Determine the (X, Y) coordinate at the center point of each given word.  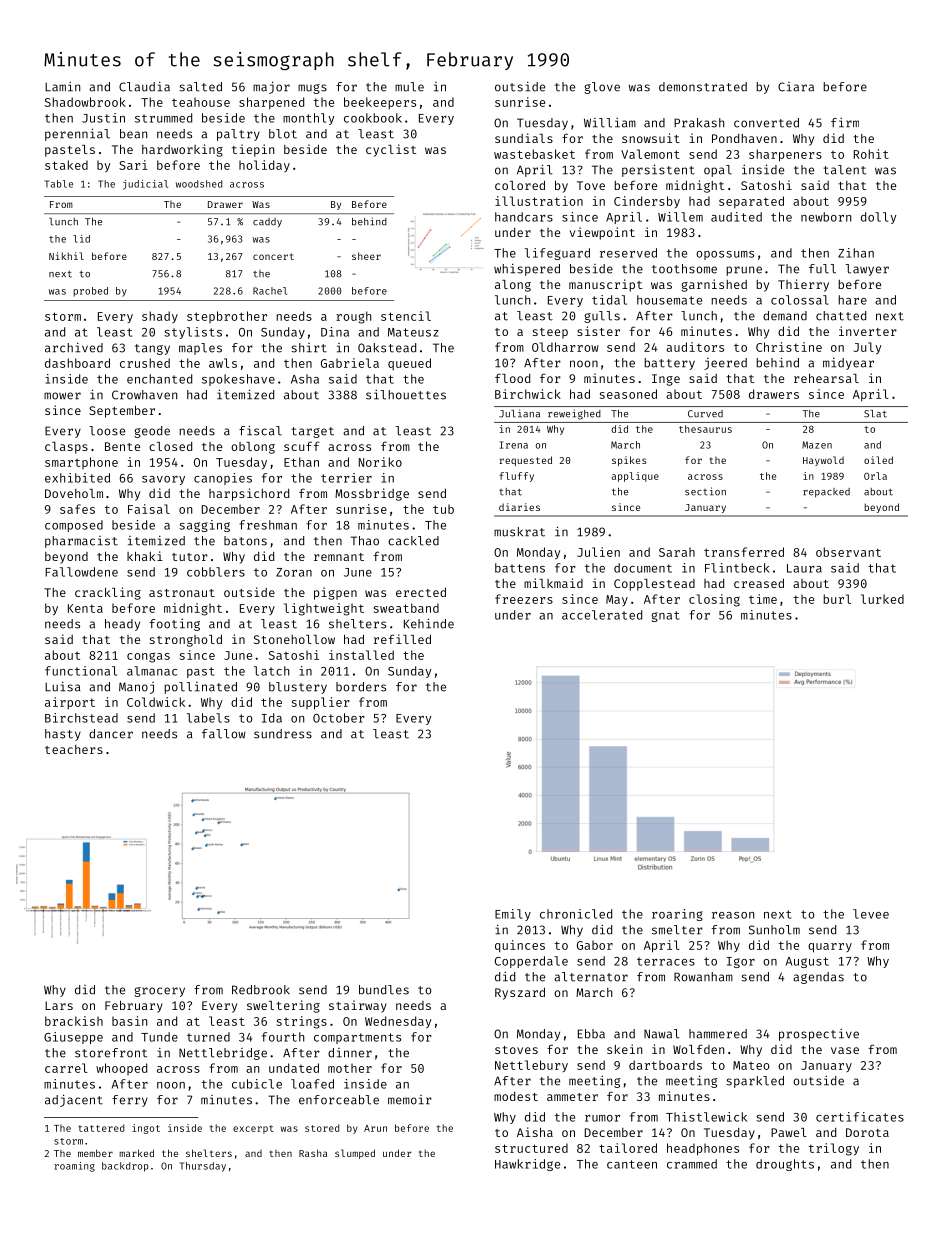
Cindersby (647, 202)
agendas (818, 978)
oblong (253, 448)
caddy (267, 222)
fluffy (516, 477)
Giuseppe (73, 1038)
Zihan (856, 253)
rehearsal (826, 378)
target (312, 432)
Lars (59, 1005)
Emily (513, 915)
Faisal (149, 509)
